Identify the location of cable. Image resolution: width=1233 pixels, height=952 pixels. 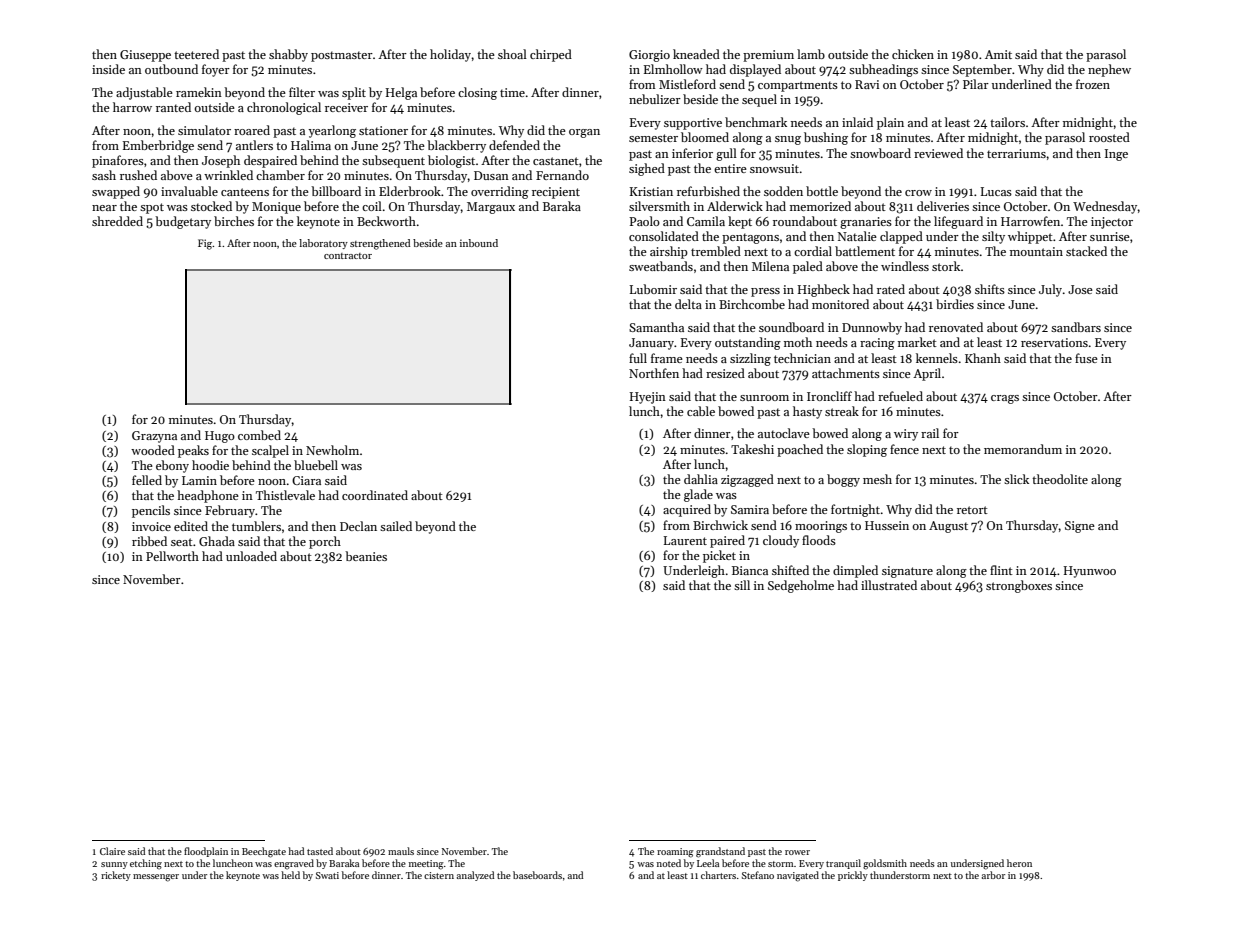
(701, 411).
